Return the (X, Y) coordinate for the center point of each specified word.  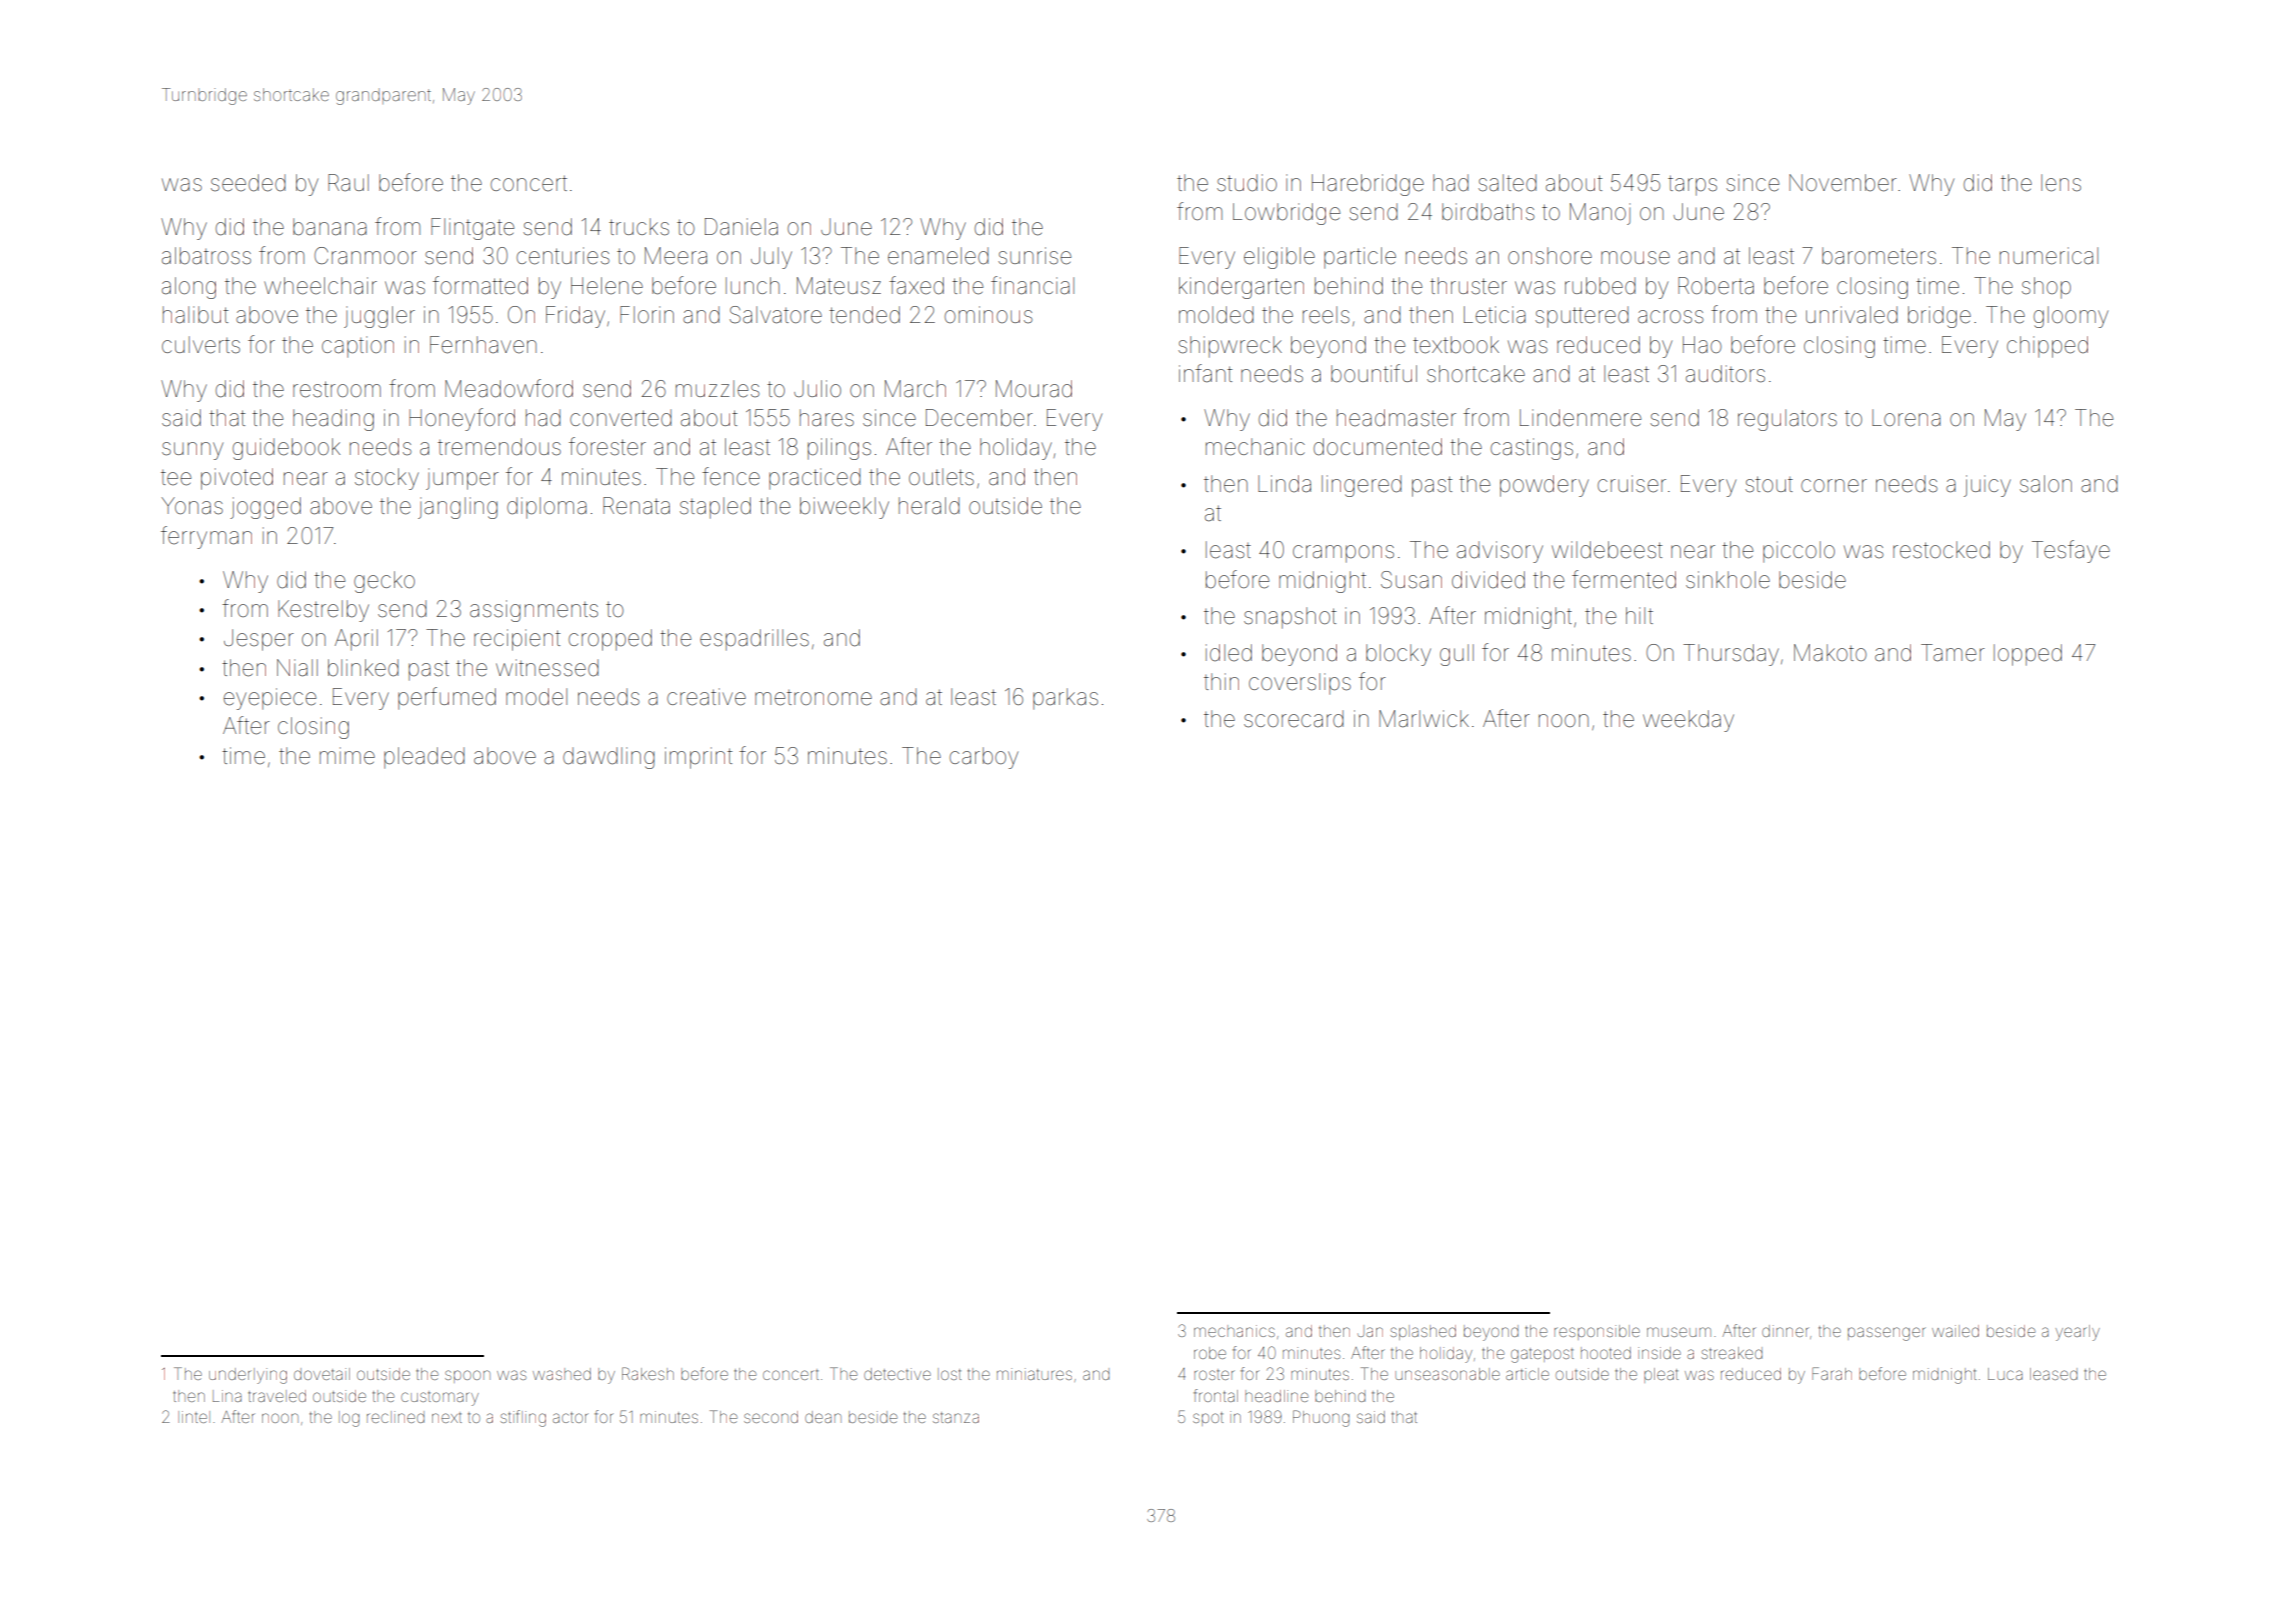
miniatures (1034, 1374)
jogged (265, 508)
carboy (983, 758)
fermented (1624, 579)
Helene (607, 286)
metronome (813, 698)
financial (1032, 285)
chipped (2047, 347)
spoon (467, 1376)
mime (347, 756)
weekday (1688, 721)
